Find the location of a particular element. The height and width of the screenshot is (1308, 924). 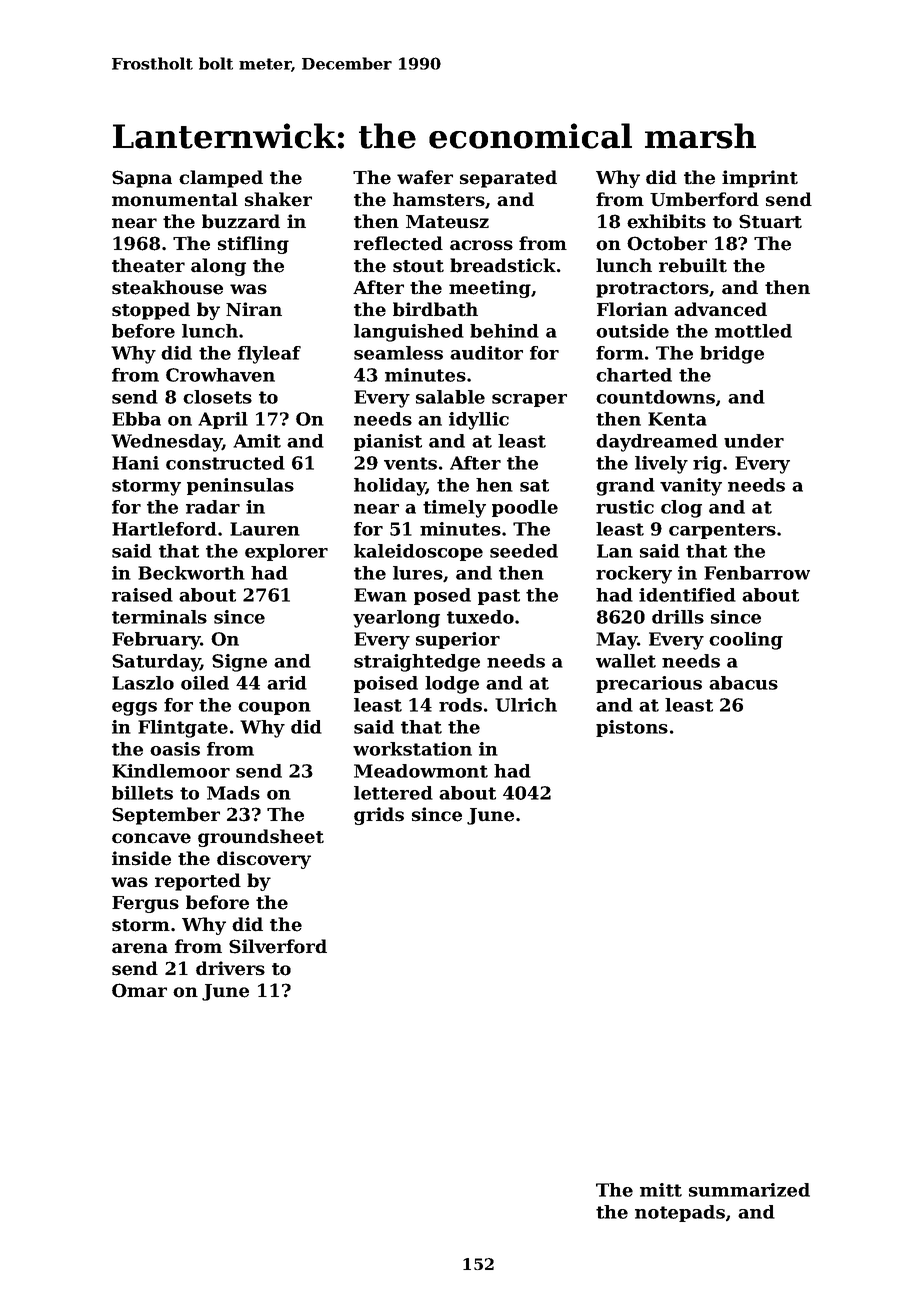

Crowhaven is located at coordinates (220, 375).
